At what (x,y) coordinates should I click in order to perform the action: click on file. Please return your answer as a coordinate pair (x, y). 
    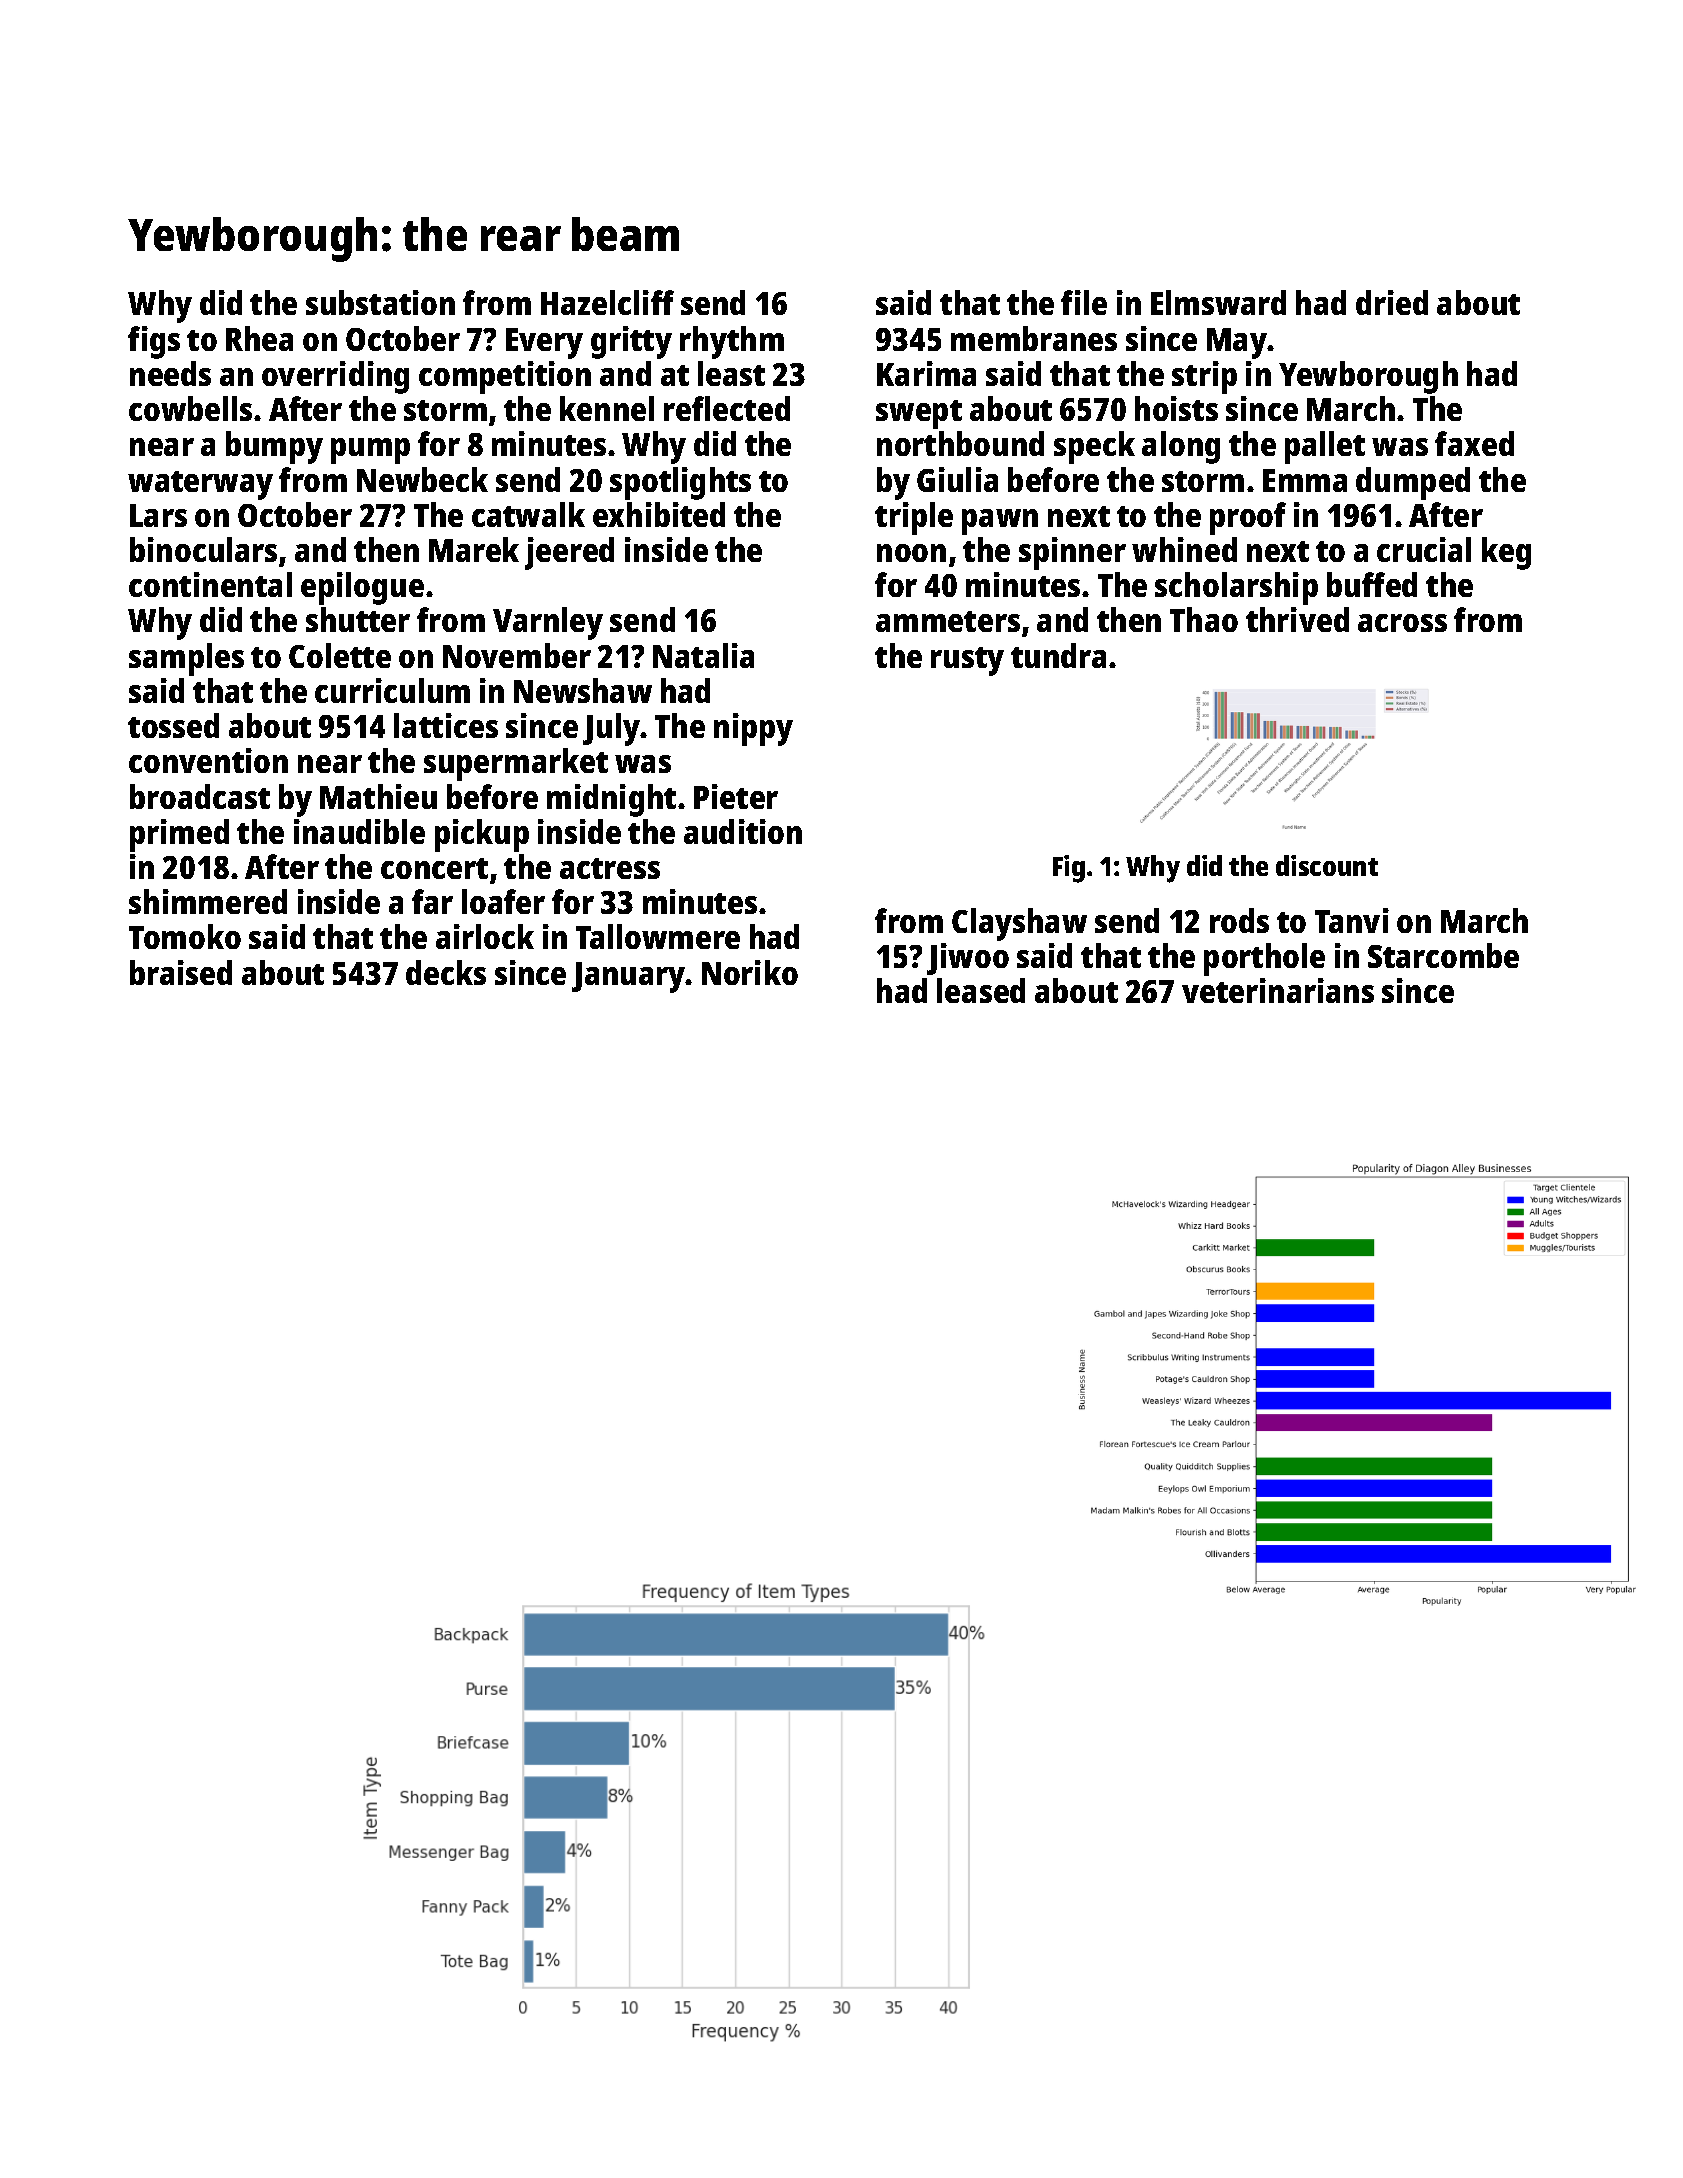
    Looking at the image, I should click on (1084, 302).
